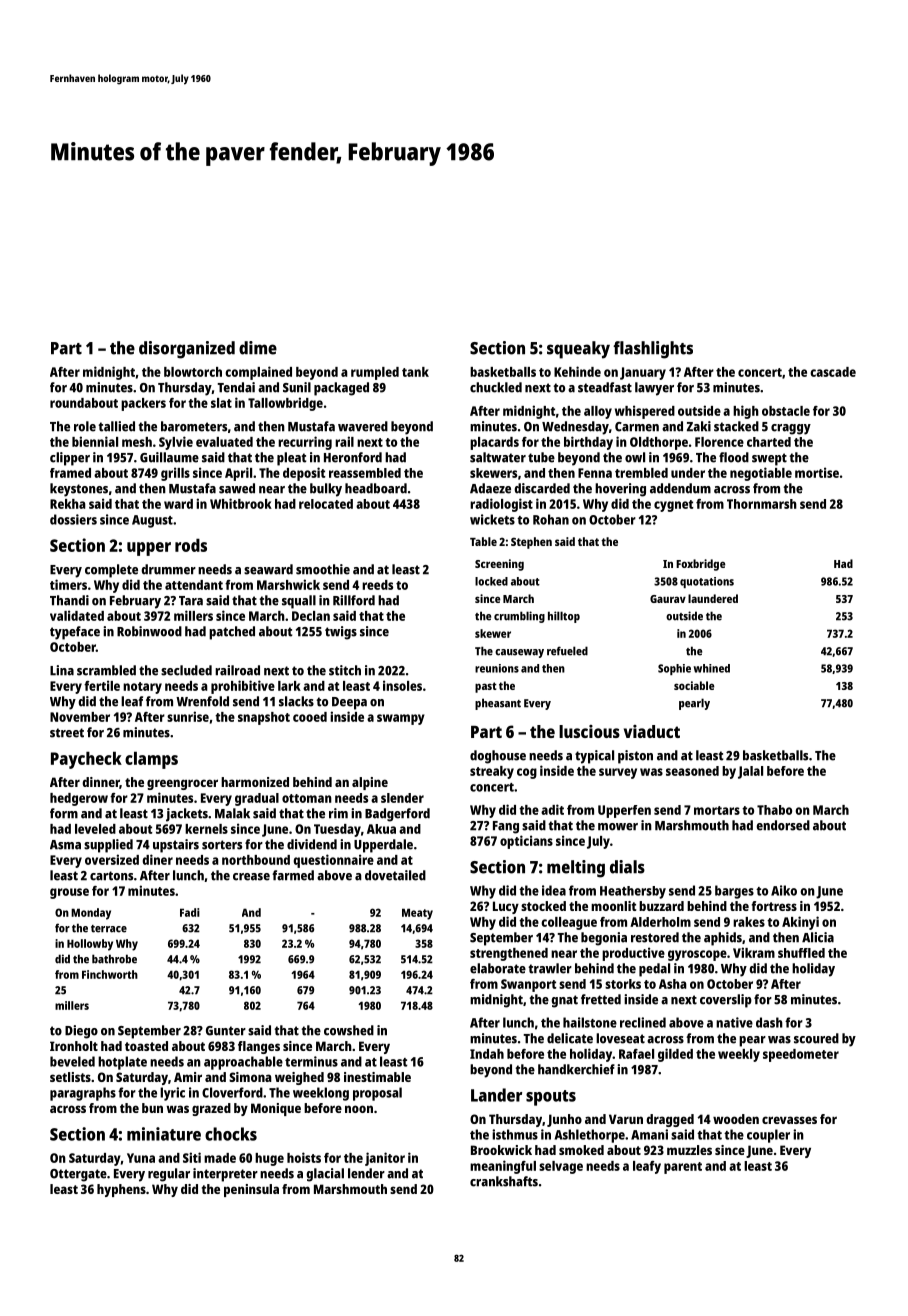  Describe the element at coordinates (783, 825) in the page. I see `endorsed` at that location.
